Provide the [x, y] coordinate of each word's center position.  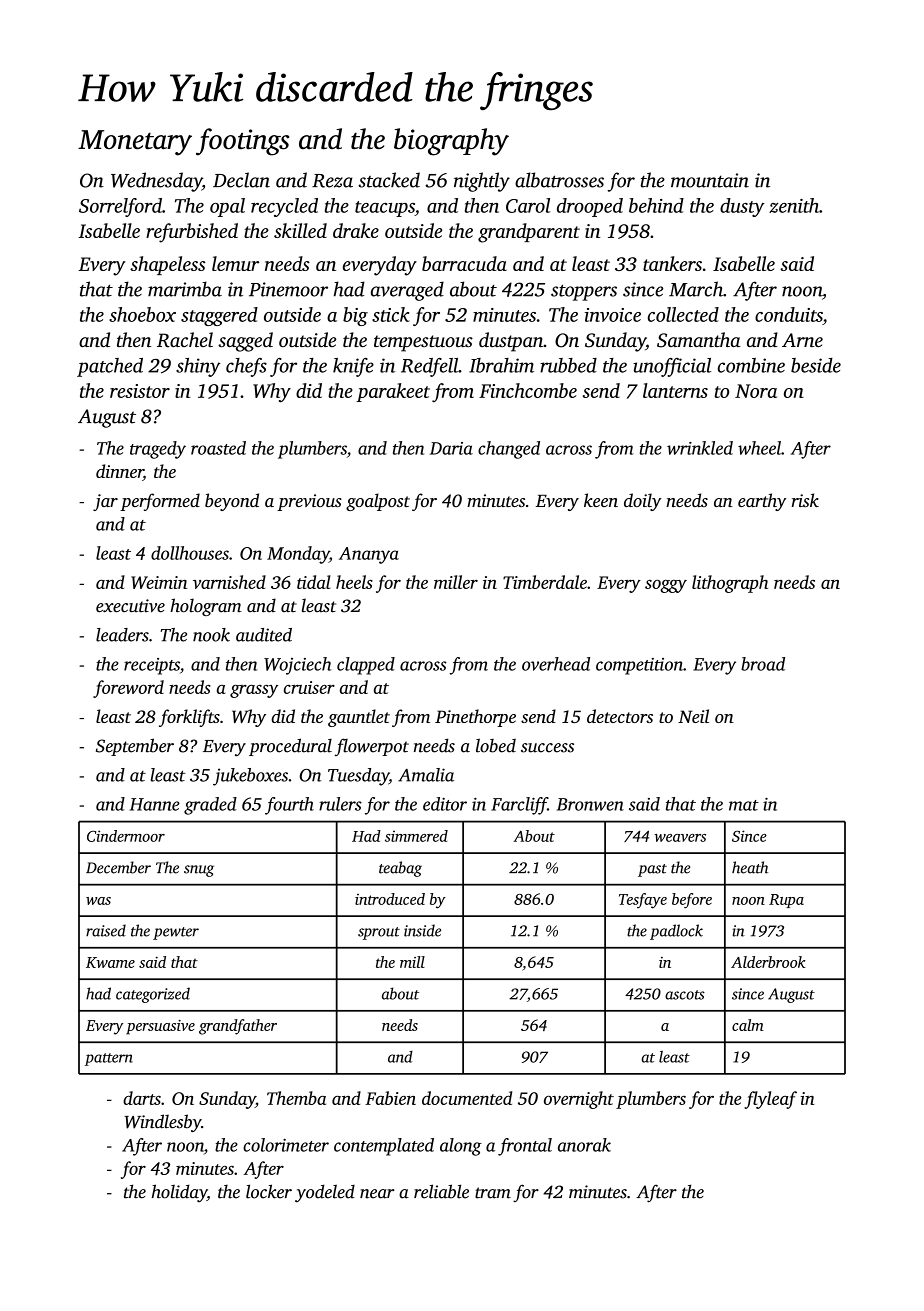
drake [356, 230]
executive [130, 606]
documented [467, 1098]
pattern [109, 1059]
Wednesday [156, 182]
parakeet [393, 392]
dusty [742, 207]
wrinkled [700, 448]
